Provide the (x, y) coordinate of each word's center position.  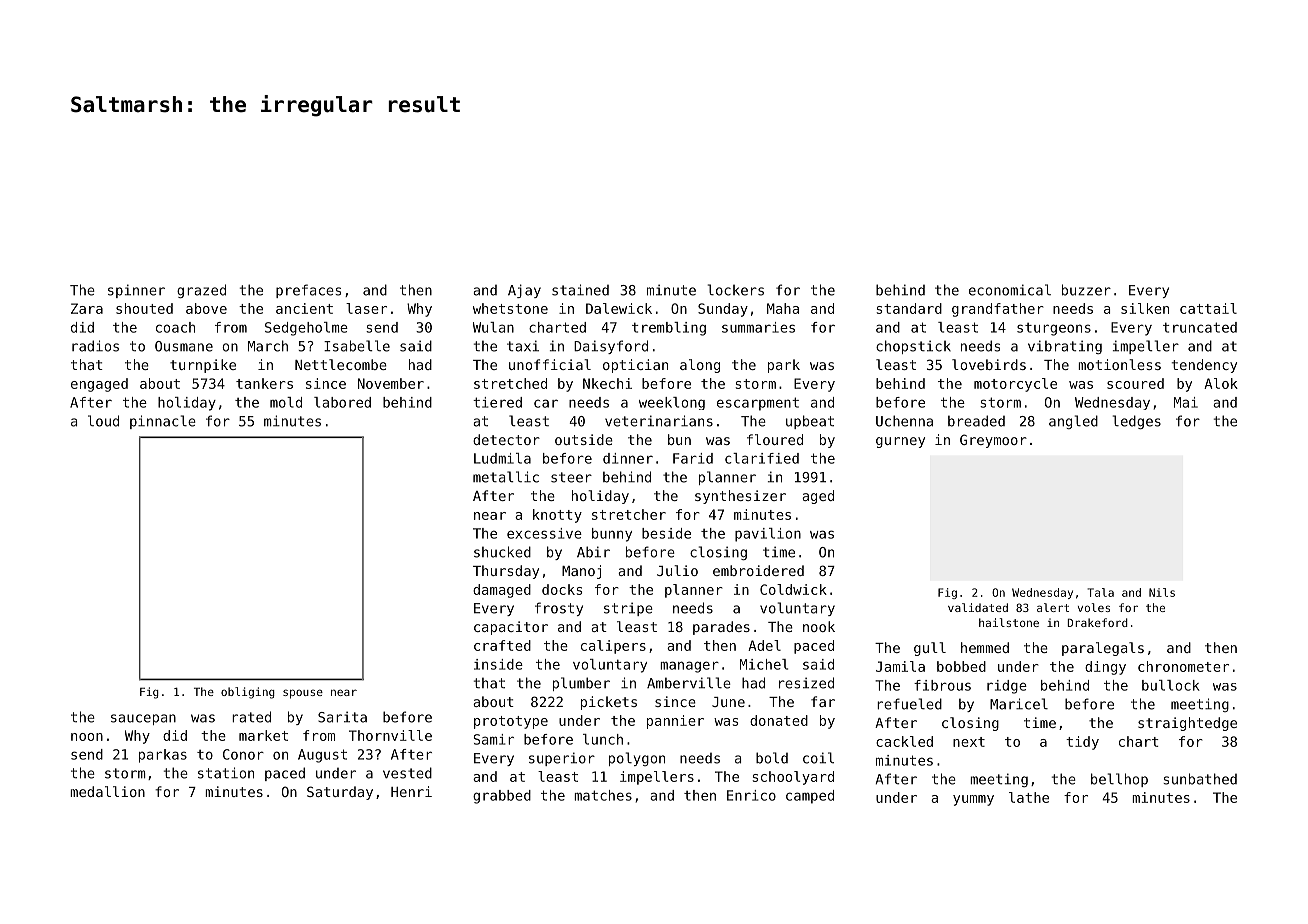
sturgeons (1054, 329)
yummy (973, 800)
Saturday (340, 793)
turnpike (203, 366)
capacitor (511, 628)
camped (810, 797)
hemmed (985, 647)
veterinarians (659, 421)
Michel (764, 664)
